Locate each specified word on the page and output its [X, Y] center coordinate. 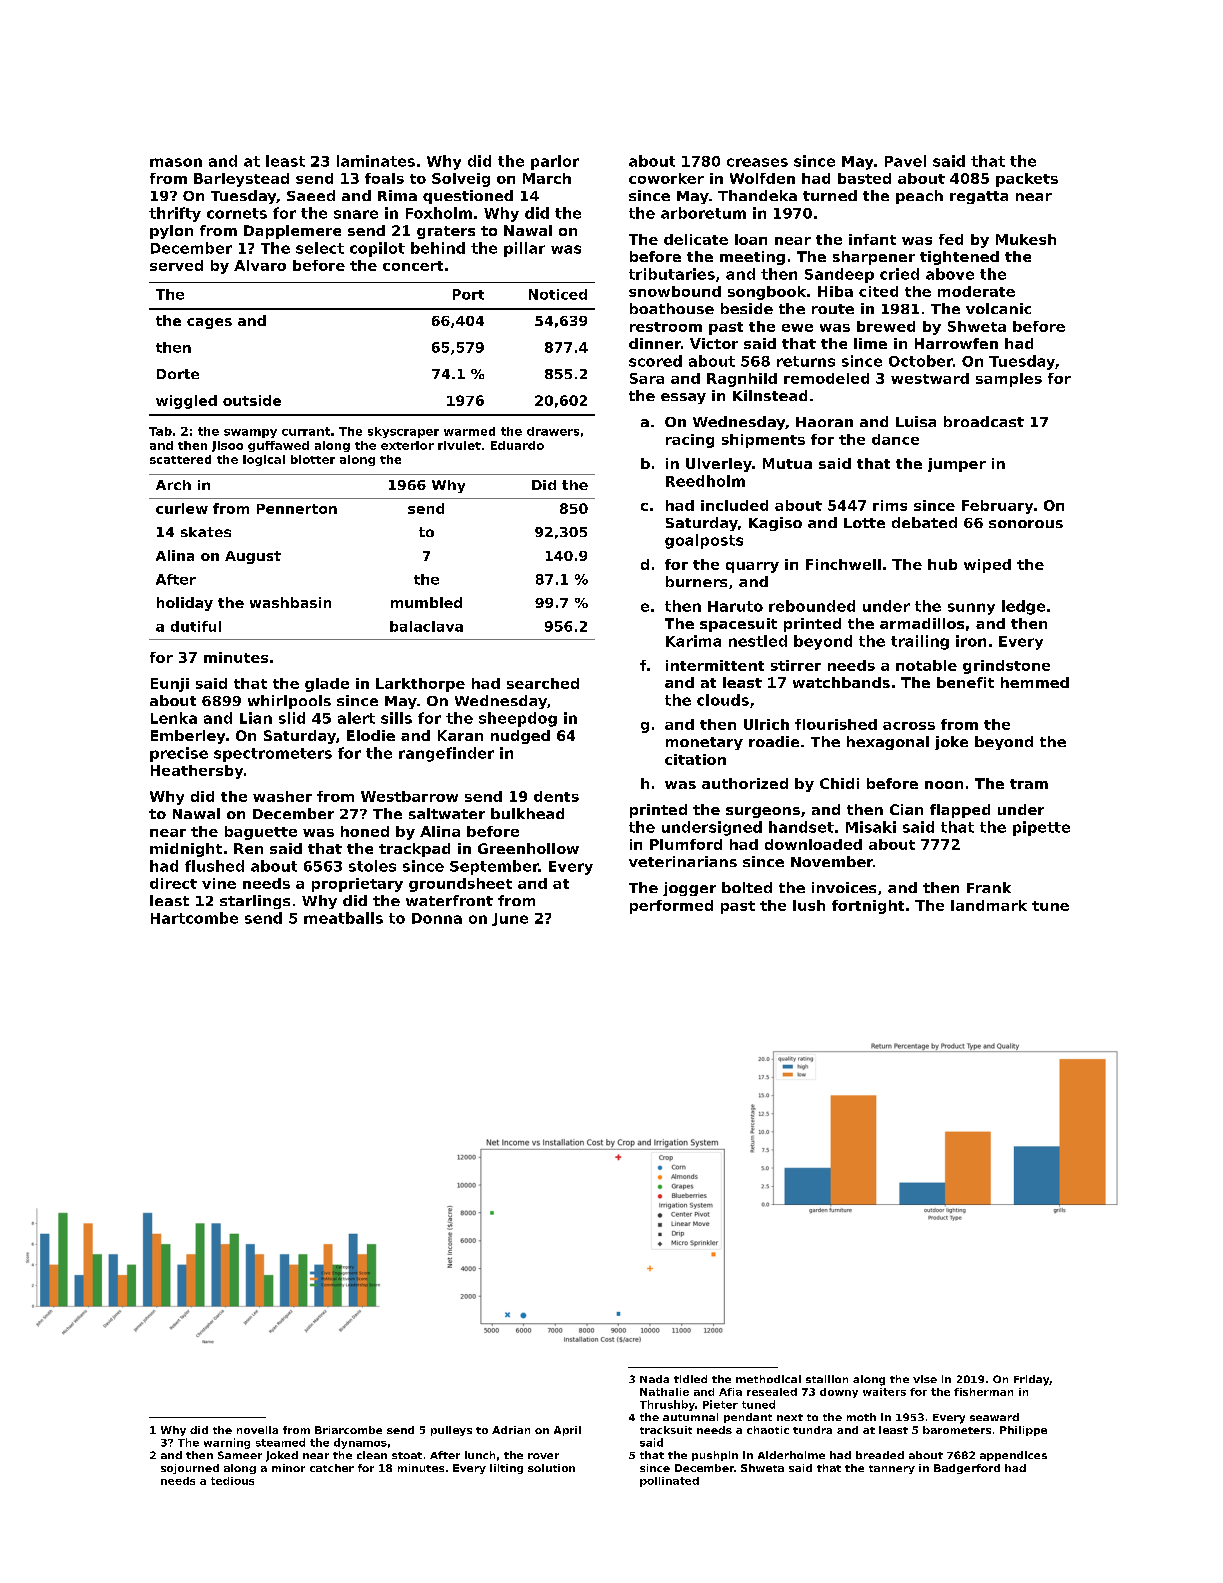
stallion [827, 1379]
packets [1027, 180]
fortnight [868, 907]
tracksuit [666, 1430]
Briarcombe [348, 1430]
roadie [774, 741]
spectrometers [273, 755]
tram [1029, 784]
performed [671, 907]
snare [356, 214]
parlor [555, 162]
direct [173, 883]
